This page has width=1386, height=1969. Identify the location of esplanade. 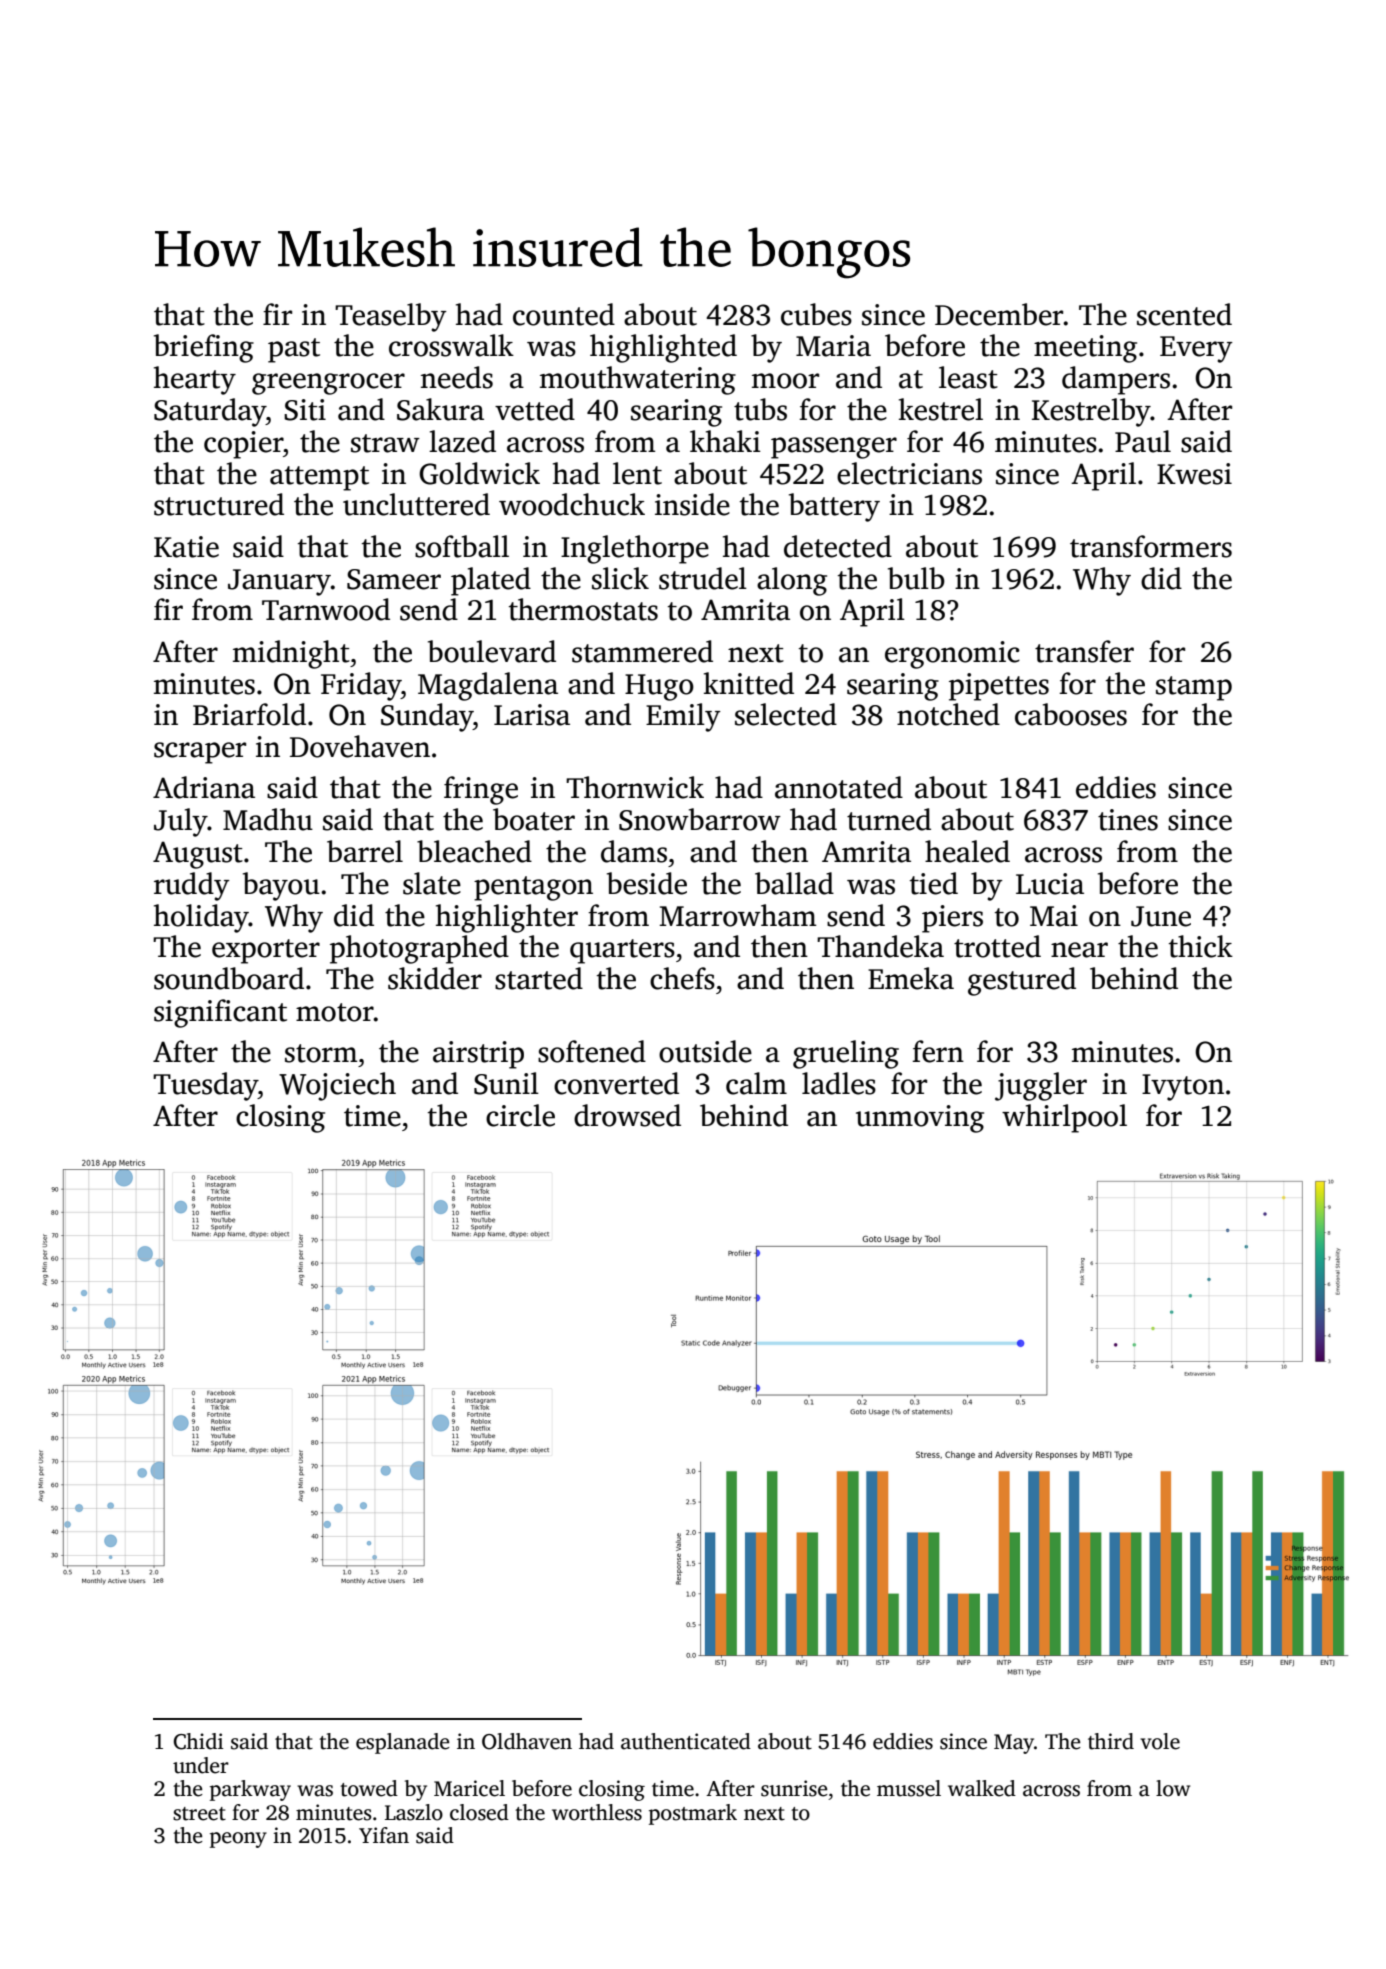
(403, 1743).
